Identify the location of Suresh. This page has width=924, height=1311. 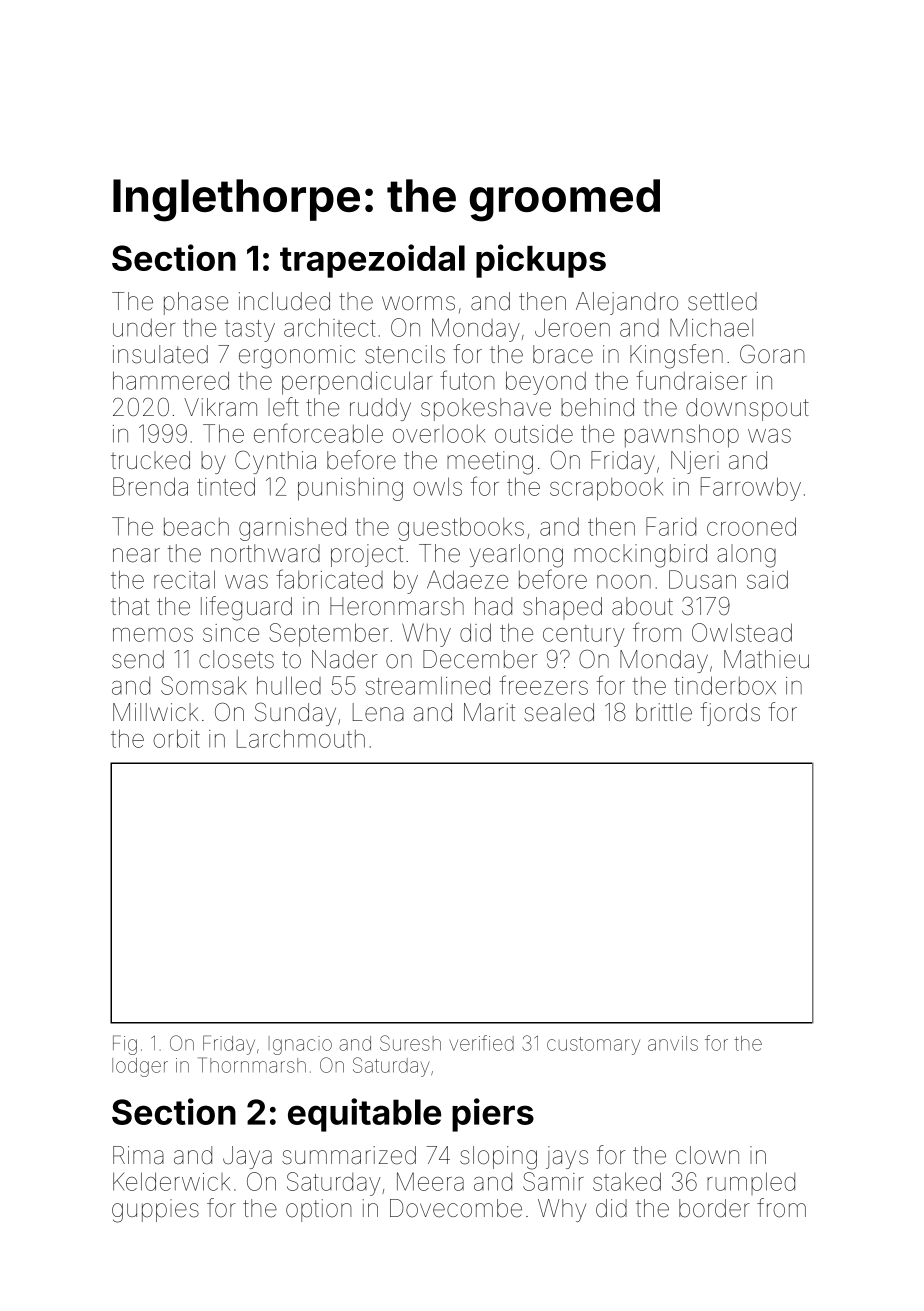
(410, 1043).
